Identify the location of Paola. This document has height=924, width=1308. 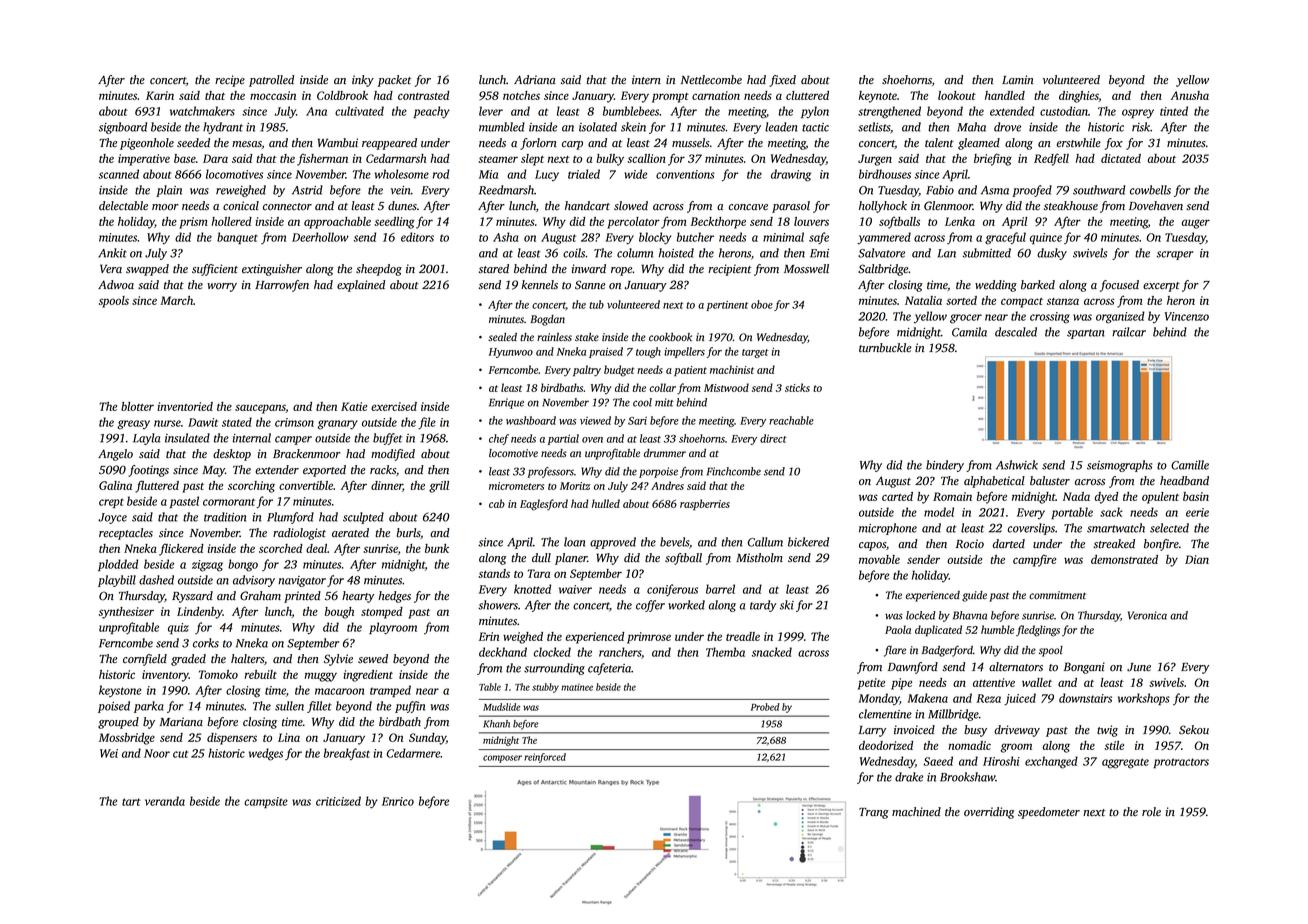
(898, 629).
